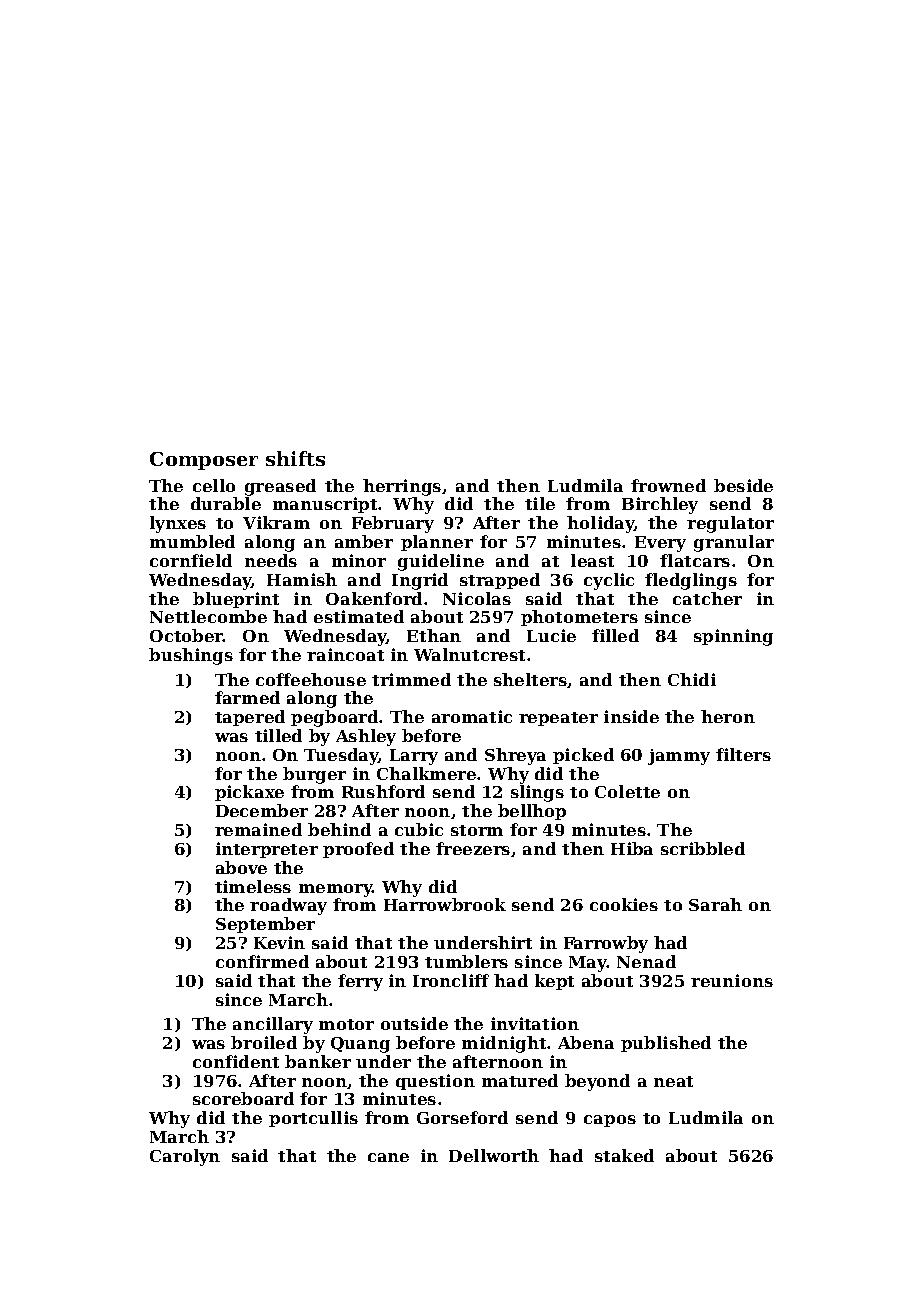 Image resolution: width=924 pixels, height=1311 pixels. What do you see at coordinates (204, 461) in the screenshot?
I see `Composer` at bounding box center [204, 461].
